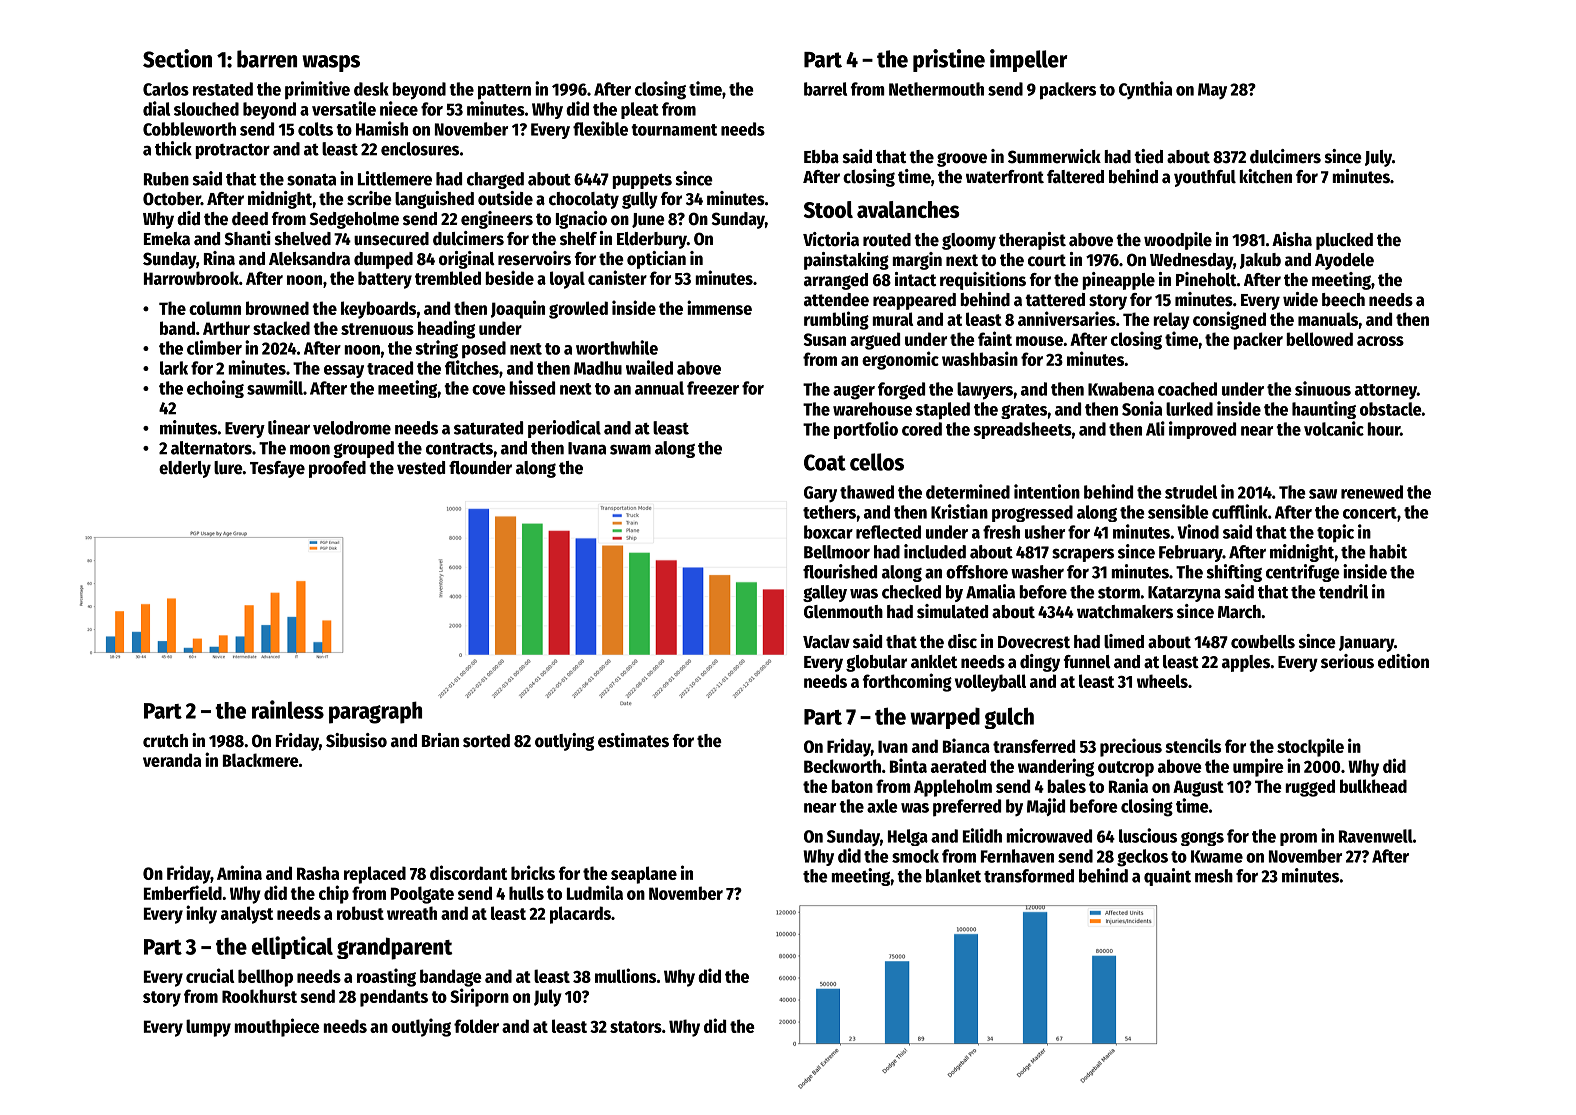 The height and width of the page is (1115, 1576). I want to click on mullions, so click(625, 975).
